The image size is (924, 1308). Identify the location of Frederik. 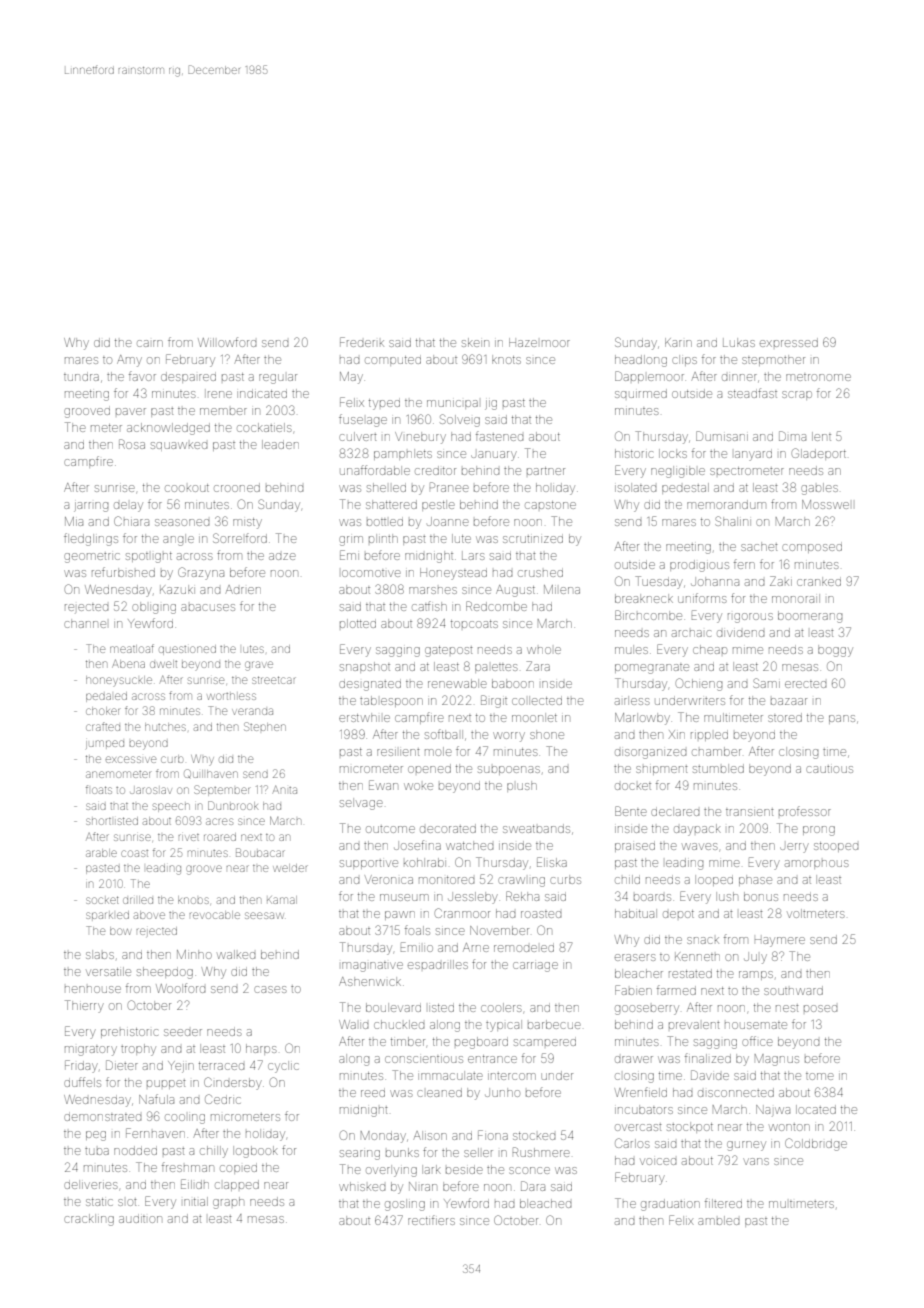
(362, 342).
